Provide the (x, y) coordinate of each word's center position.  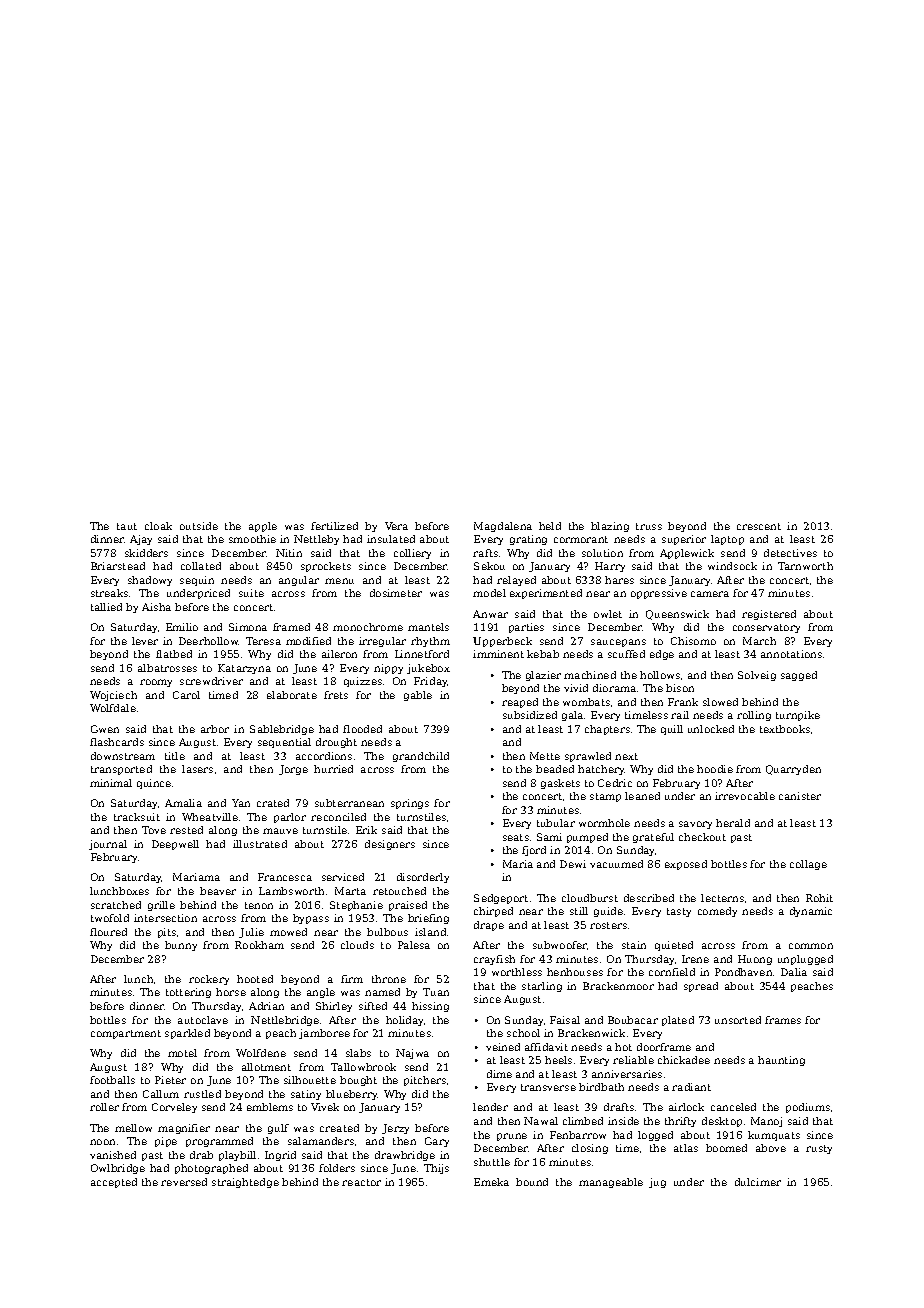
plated (678, 1021)
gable (418, 696)
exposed (686, 865)
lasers (197, 769)
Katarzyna (244, 669)
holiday (404, 1021)
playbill (237, 1156)
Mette (545, 756)
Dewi (573, 864)
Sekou (489, 566)
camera (710, 594)
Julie (251, 933)
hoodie (715, 769)
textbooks (785, 729)
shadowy (150, 581)
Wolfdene (261, 1053)
